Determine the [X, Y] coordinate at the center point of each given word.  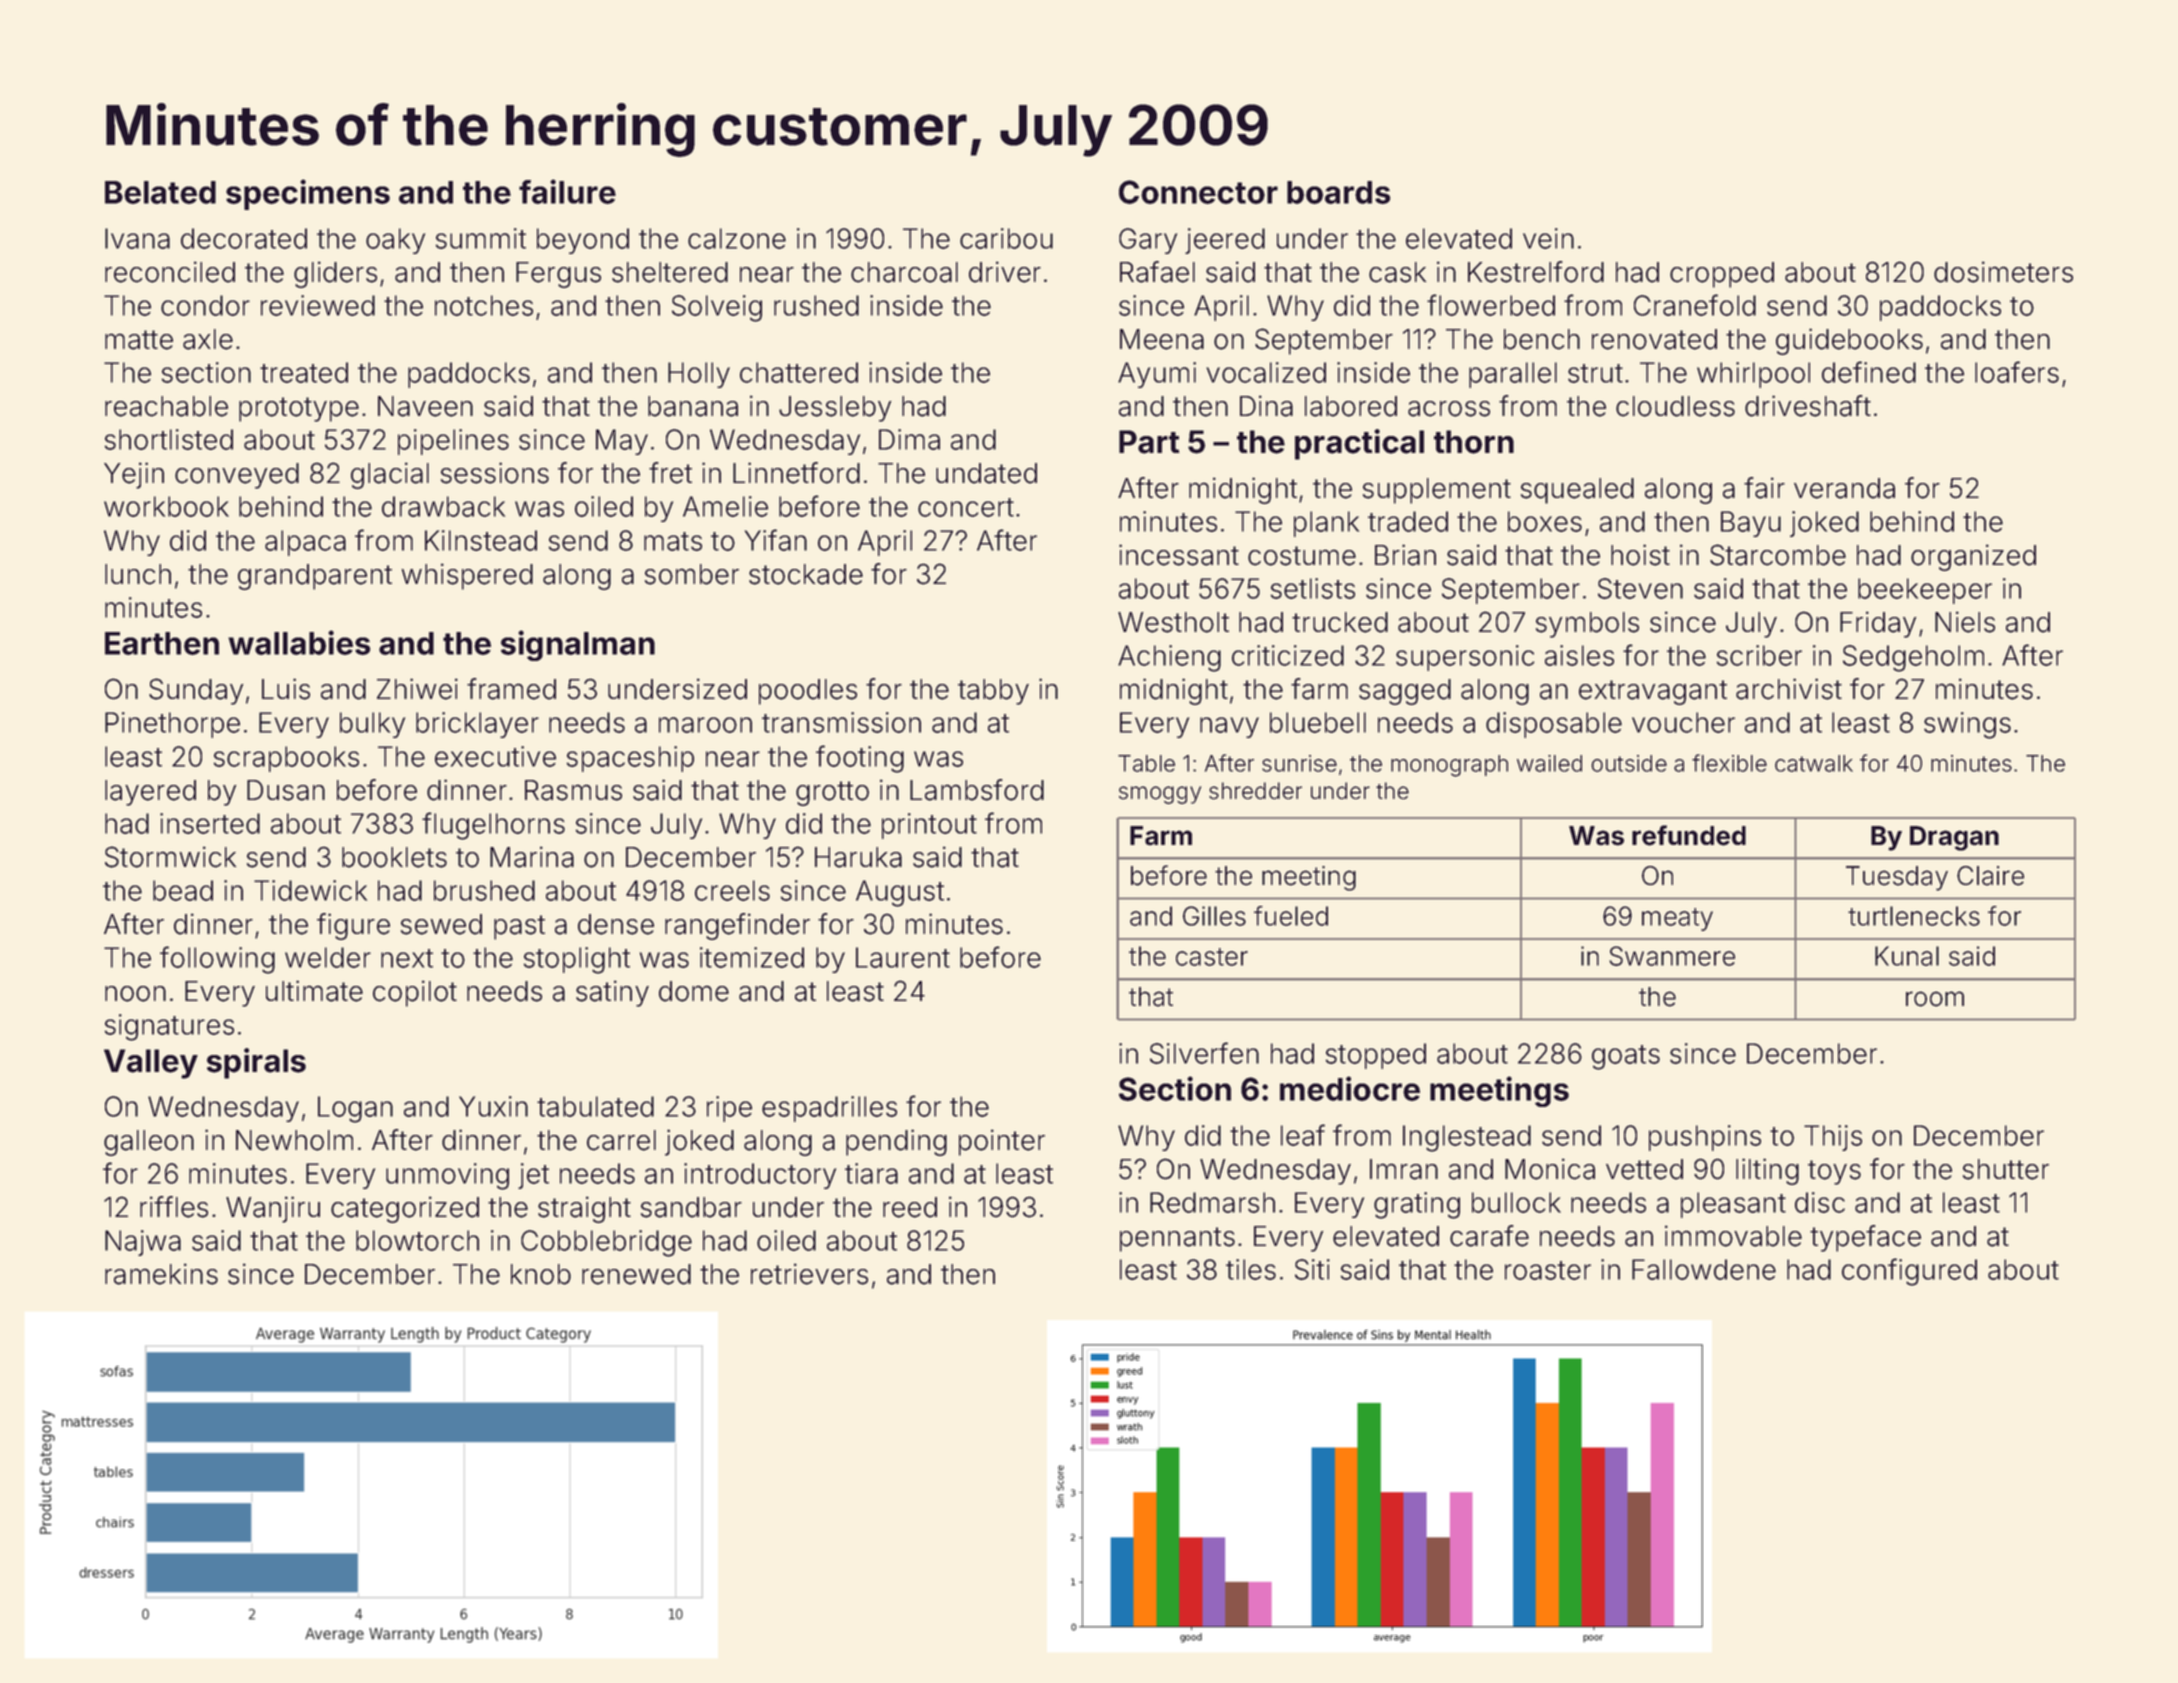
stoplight [577, 960]
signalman [578, 645]
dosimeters [2003, 272]
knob [541, 1274]
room [1935, 999]
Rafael [1157, 272]
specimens [308, 194]
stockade [806, 574]
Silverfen [1204, 1053]
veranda [1844, 488]
